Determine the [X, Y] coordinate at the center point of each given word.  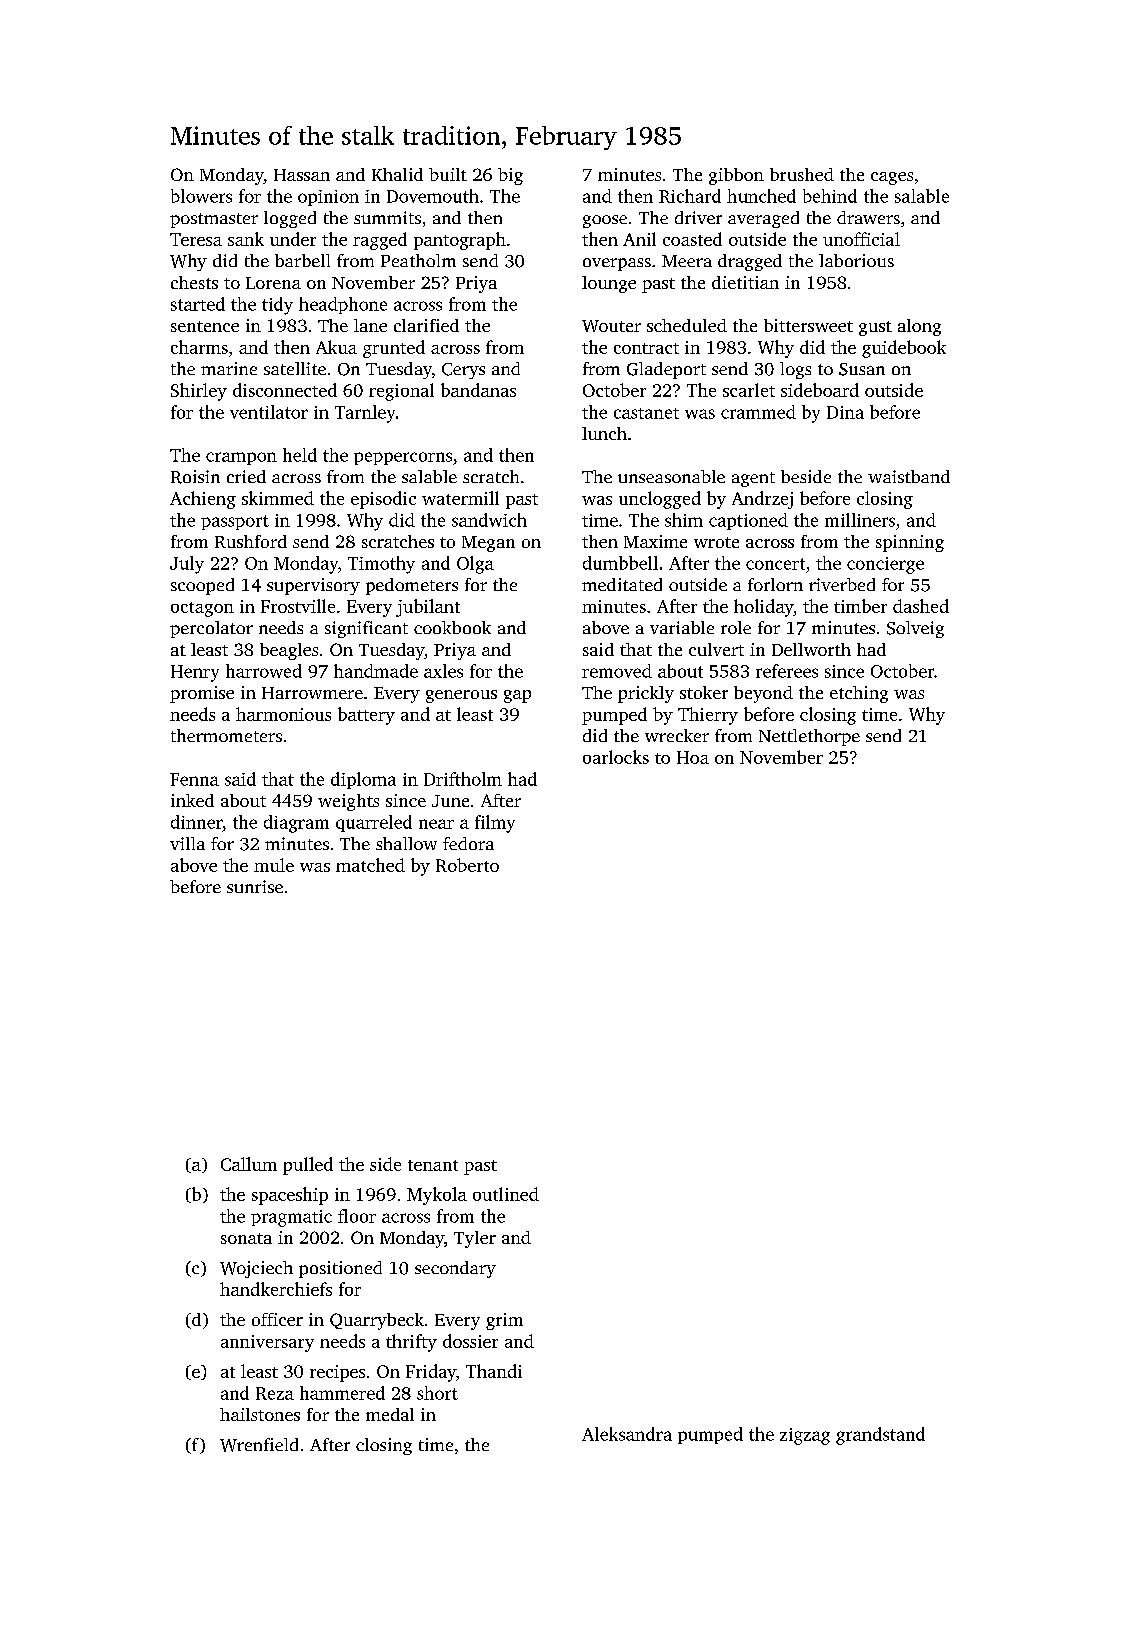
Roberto [467, 865]
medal [390, 1414]
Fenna [194, 779]
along [919, 327]
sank [246, 239]
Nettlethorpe [809, 737]
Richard [690, 196]
